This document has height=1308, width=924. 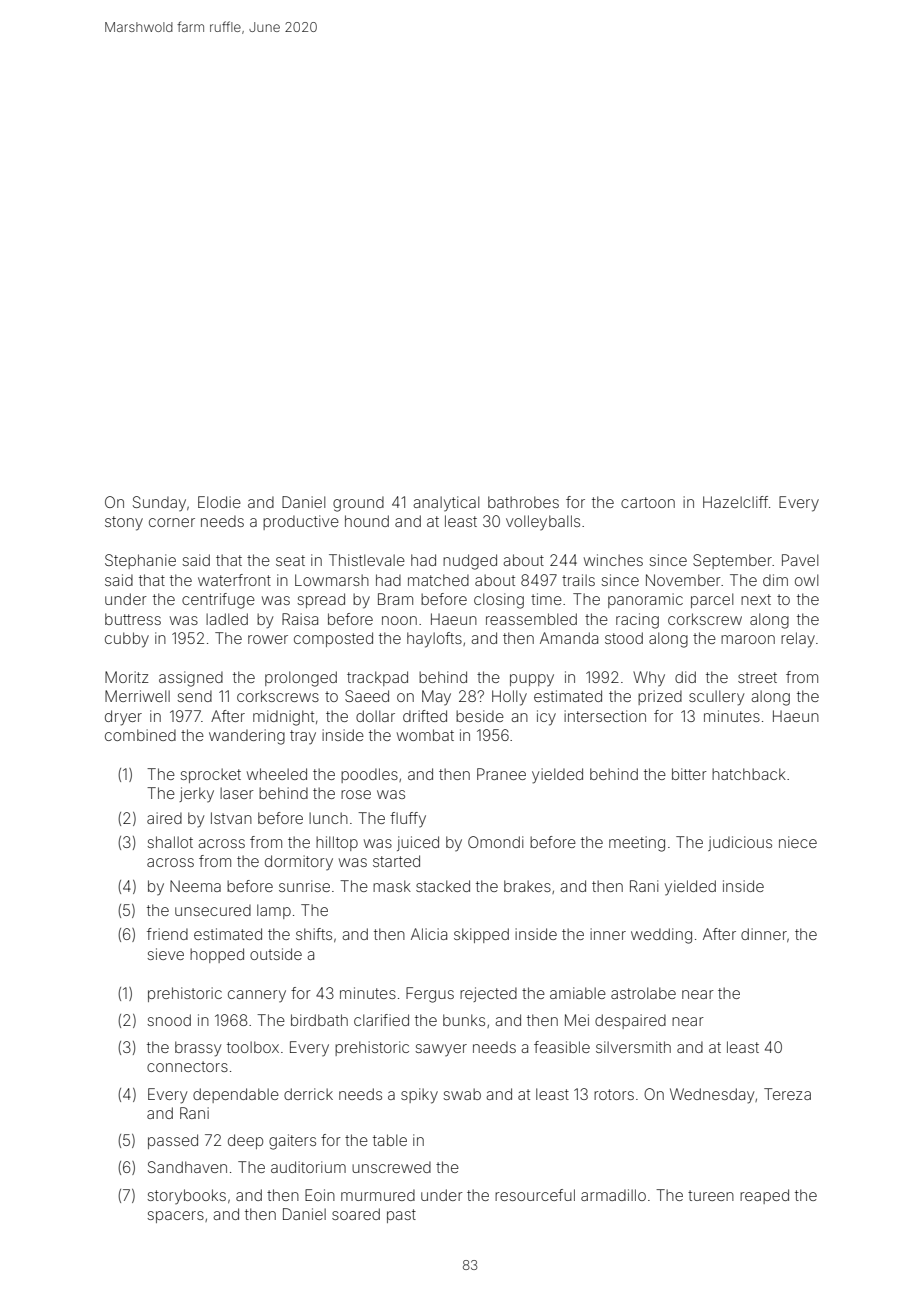 I want to click on Stephanie, so click(x=140, y=561).
